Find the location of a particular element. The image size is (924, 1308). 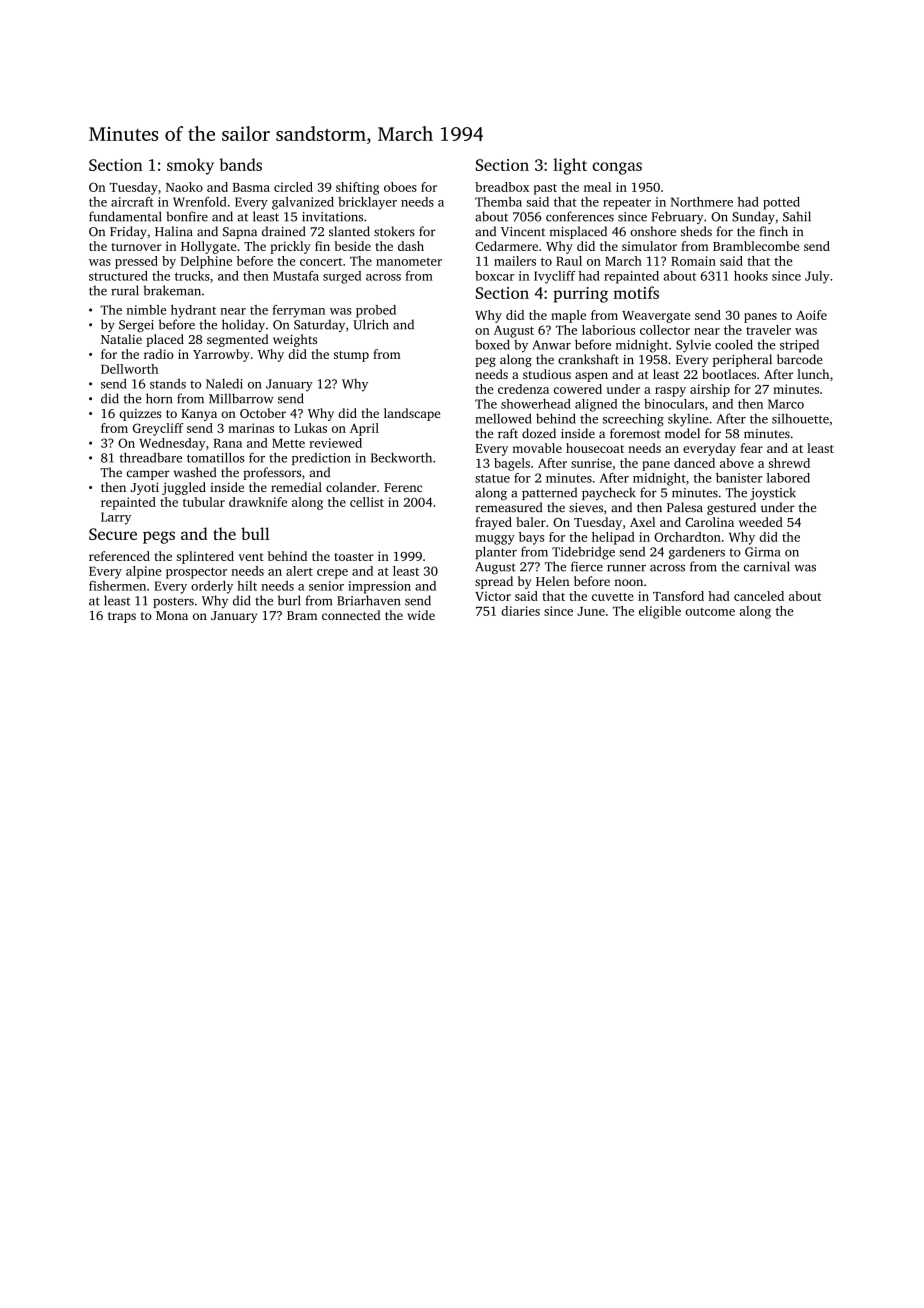

smoky is located at coordinates (190, 166).
